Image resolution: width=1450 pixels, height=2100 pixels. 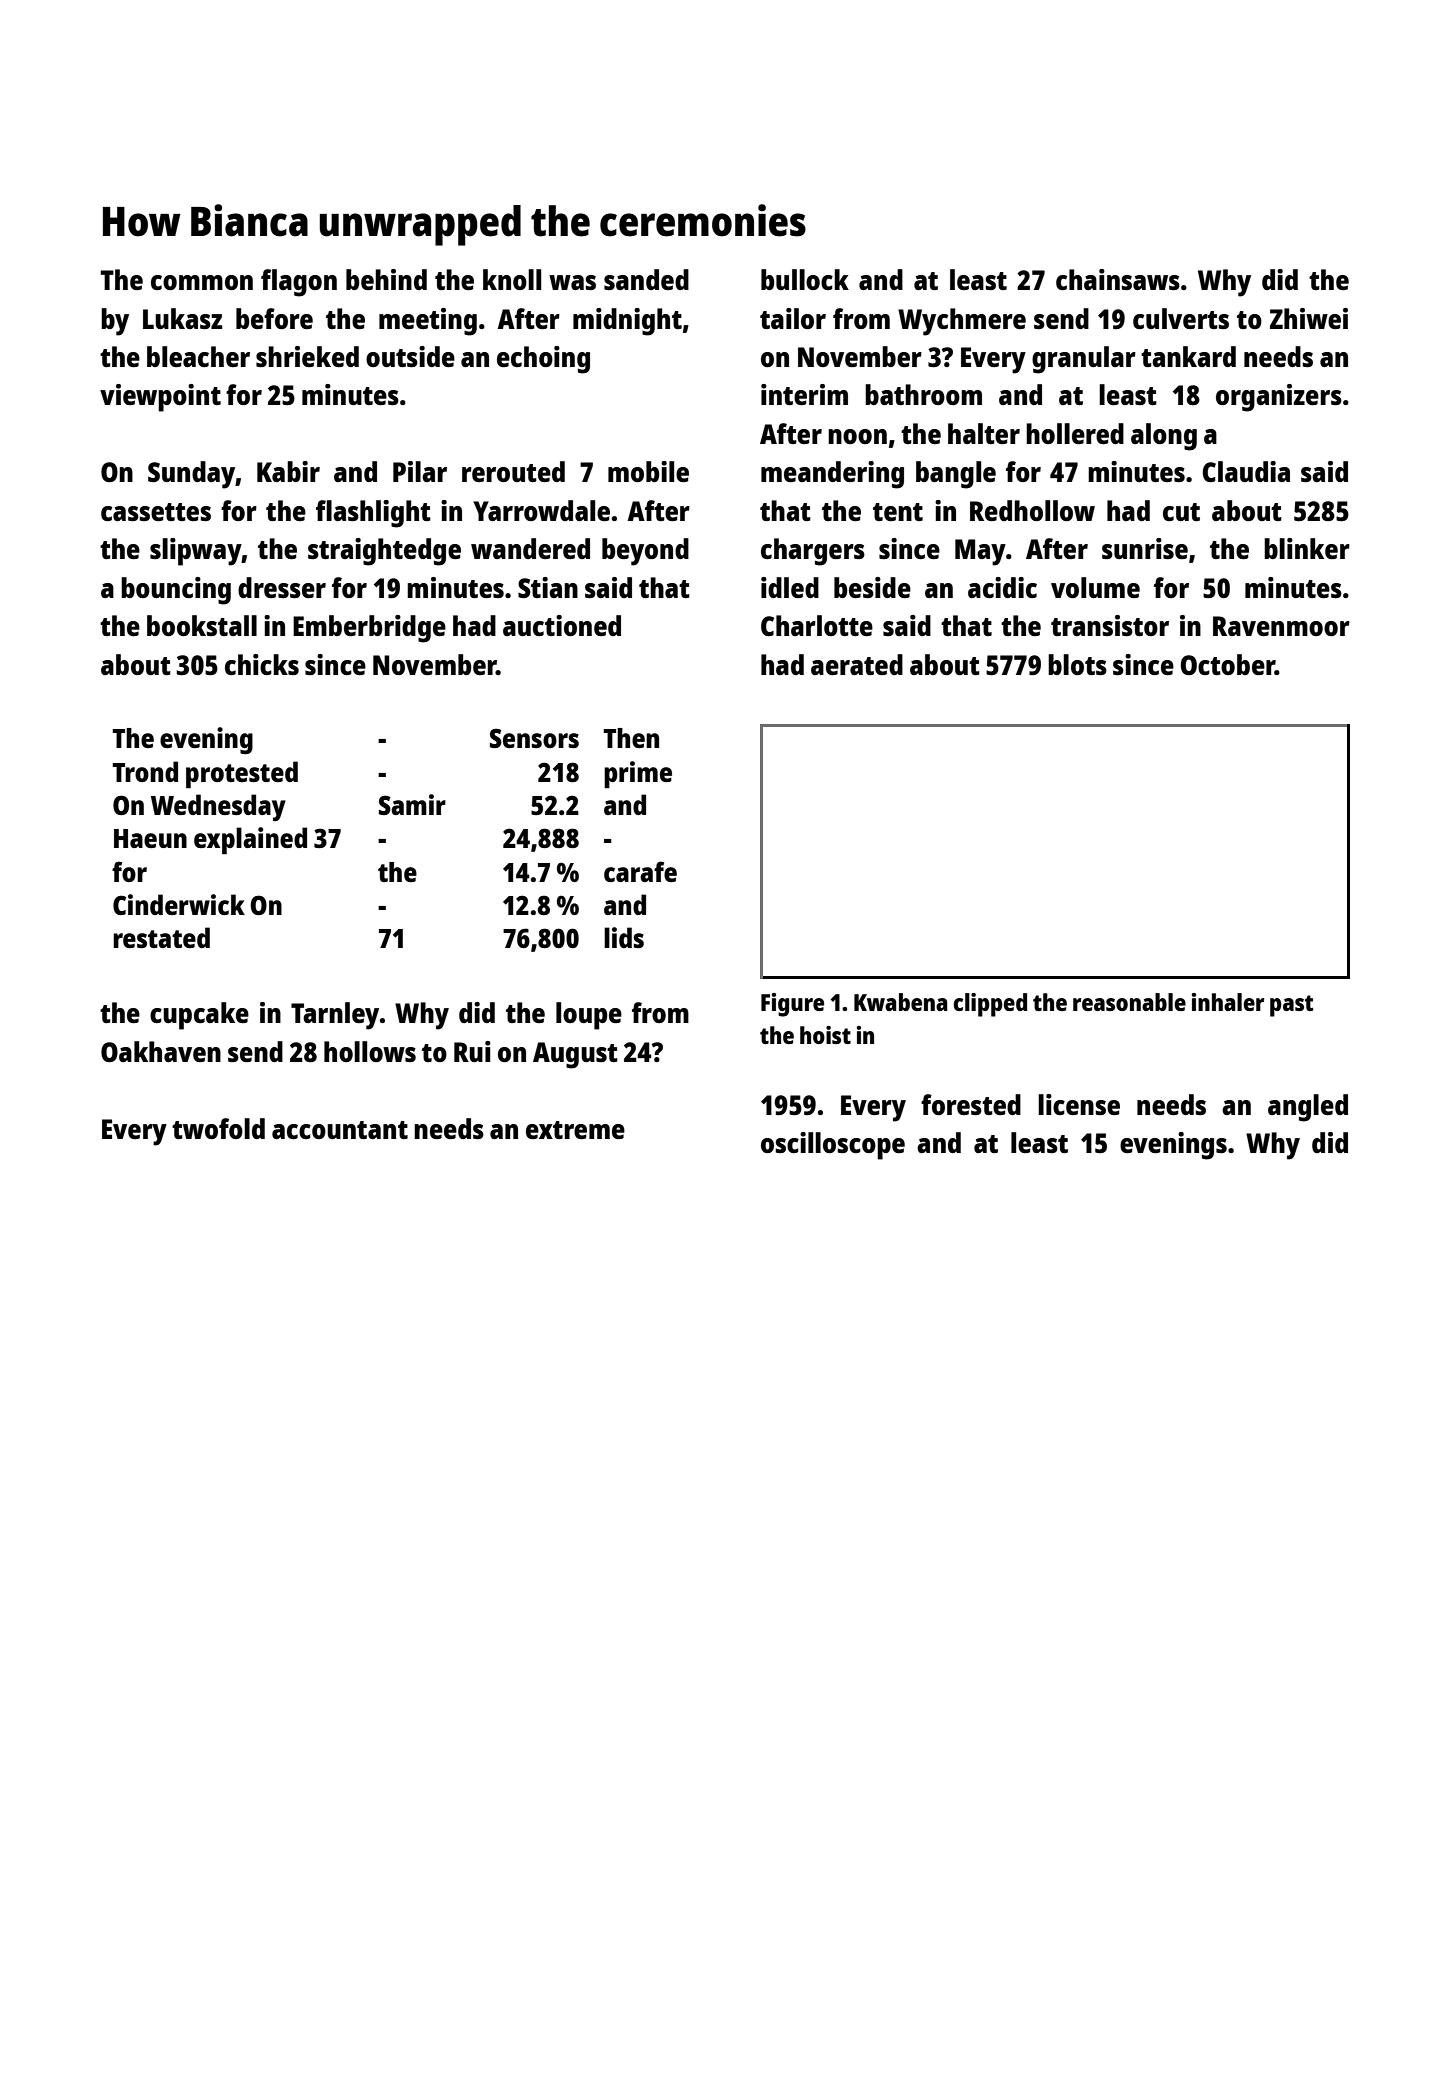 I want to click on knoll, so click(x=512, y=279).
